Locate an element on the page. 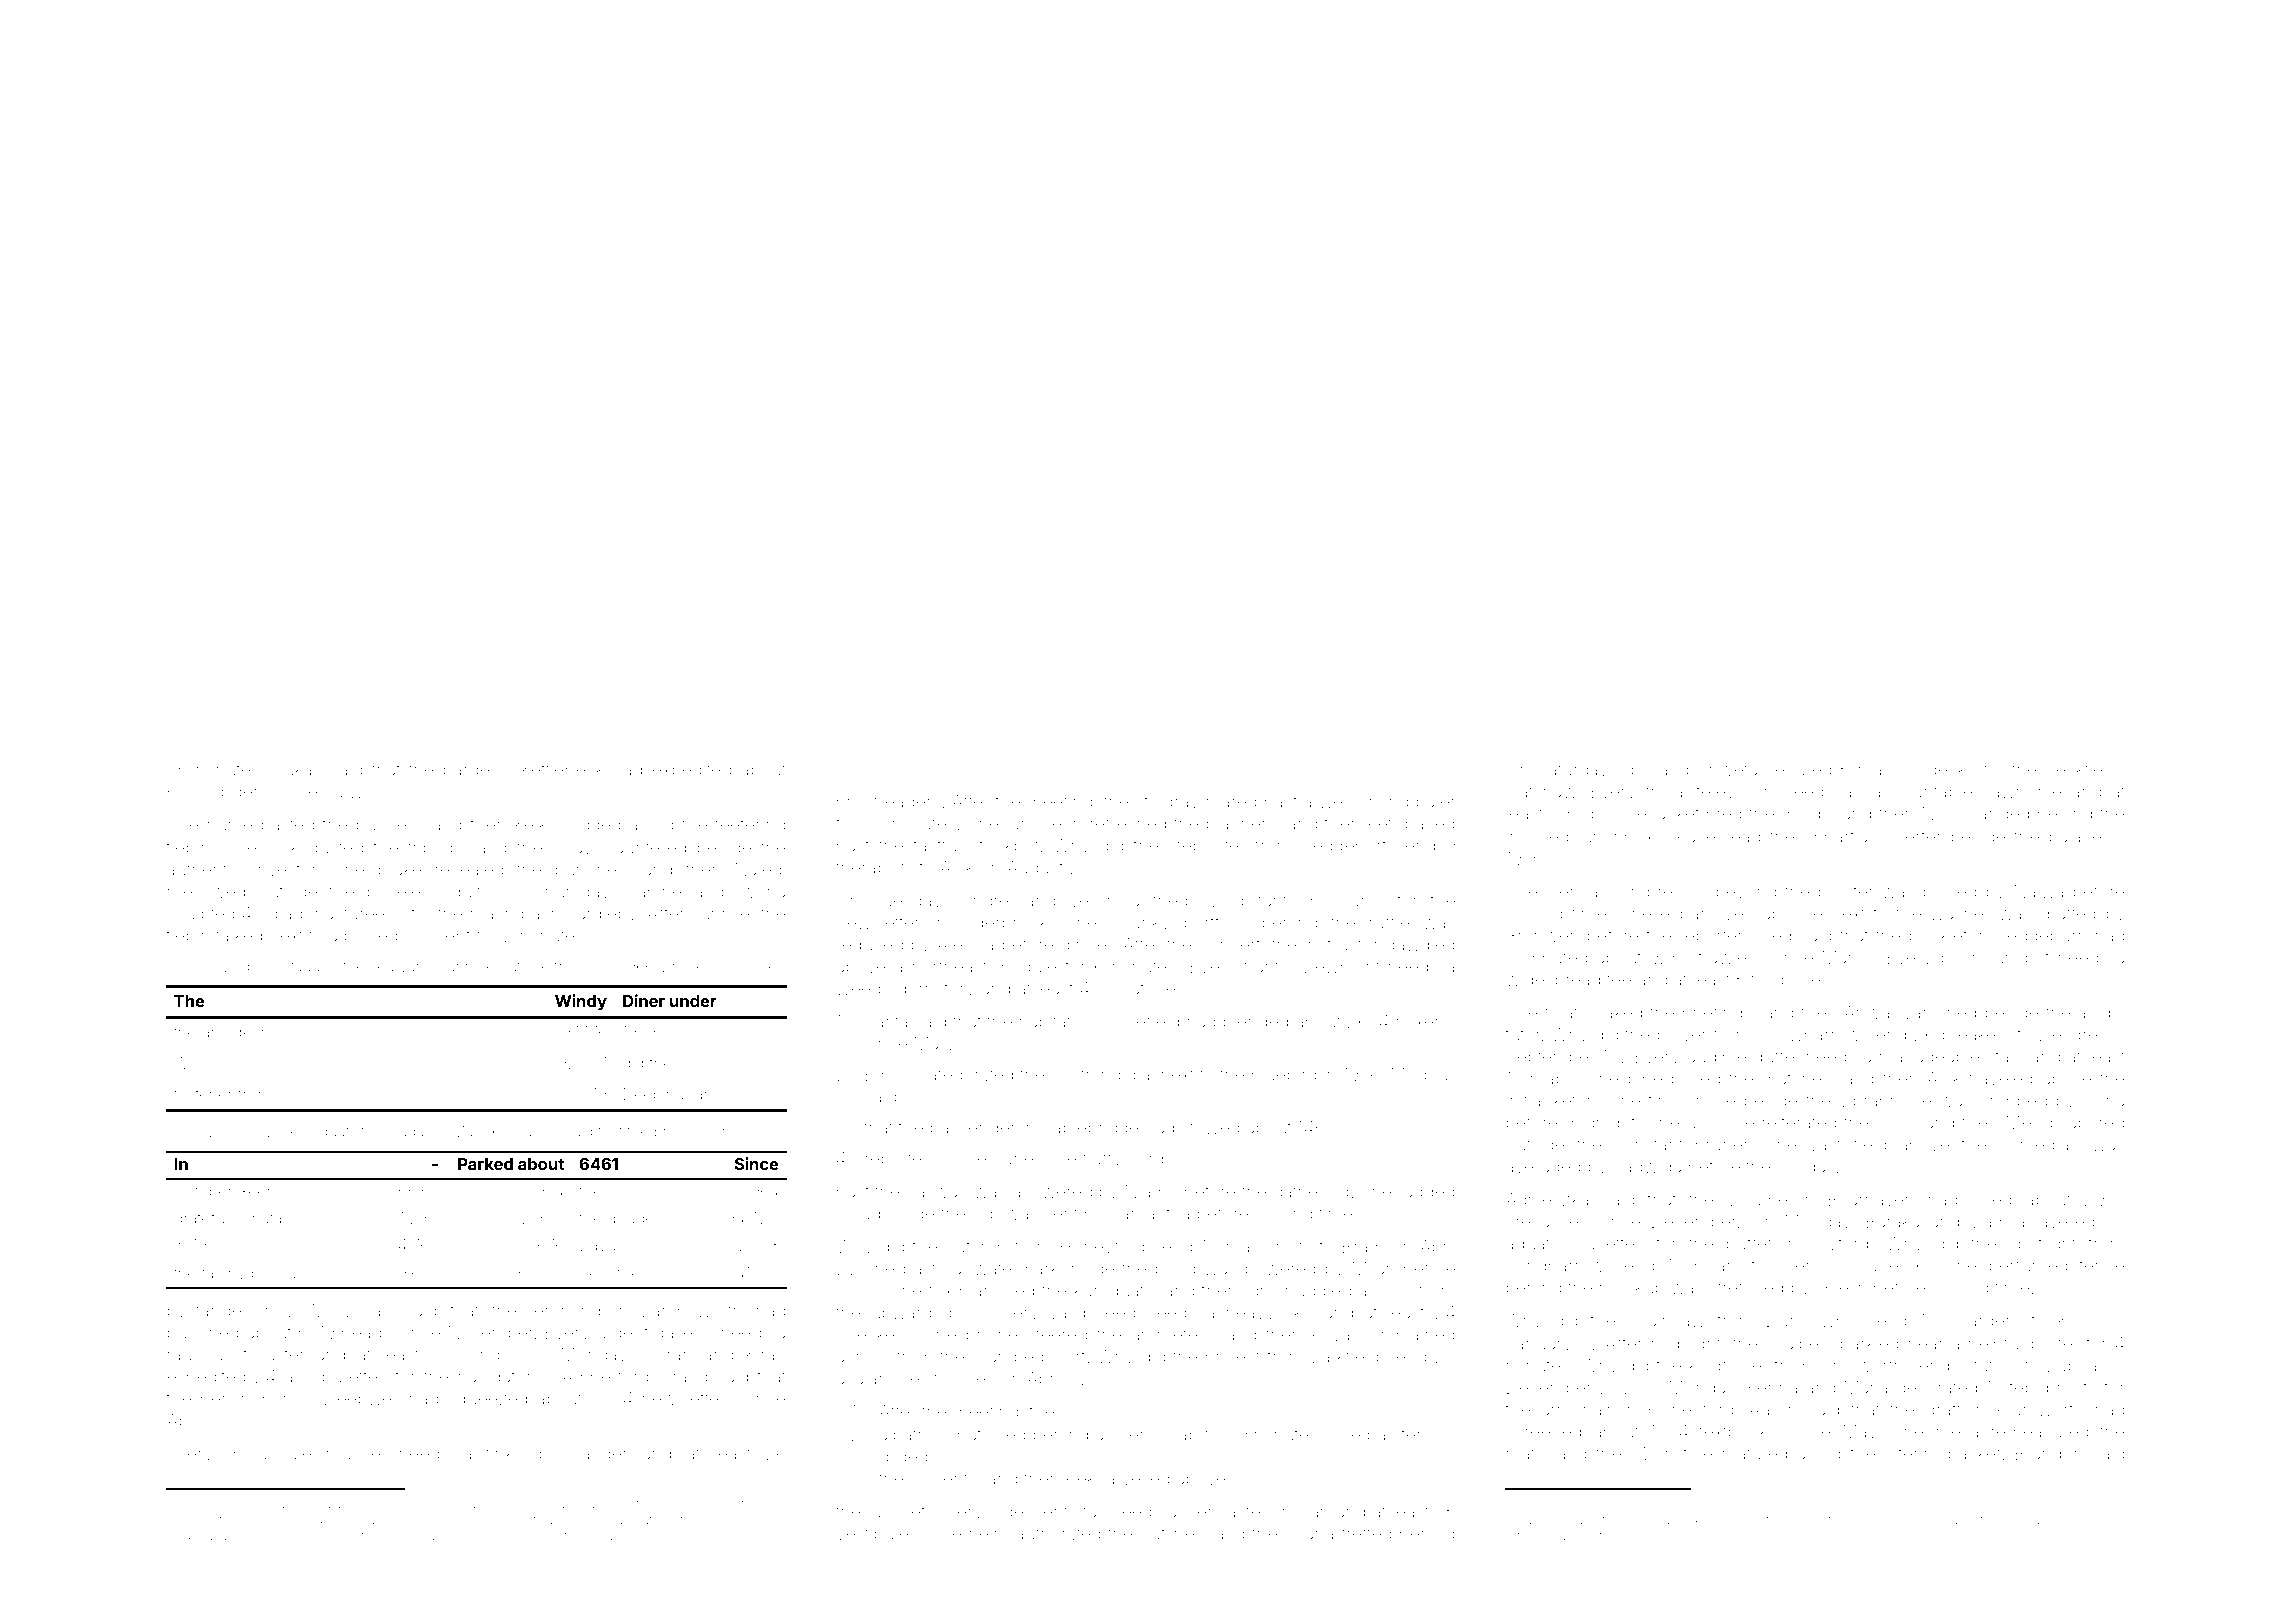 This page has width=2292, height=1620. placards is located at coordinates (221, 1536).
